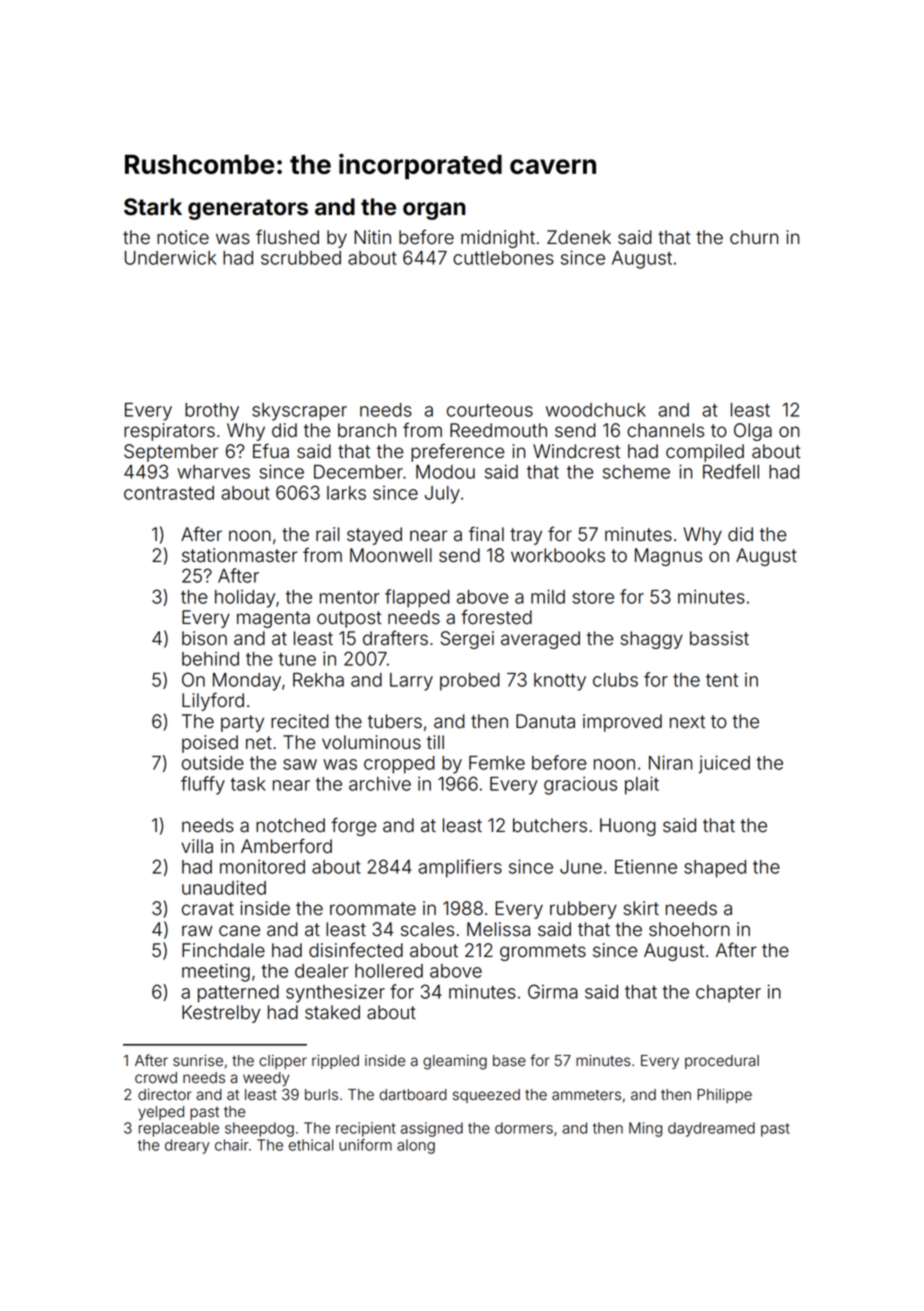  Describe the element at coordinates (596, 410) in the screenshot. I see `woodchuck` at that location.
